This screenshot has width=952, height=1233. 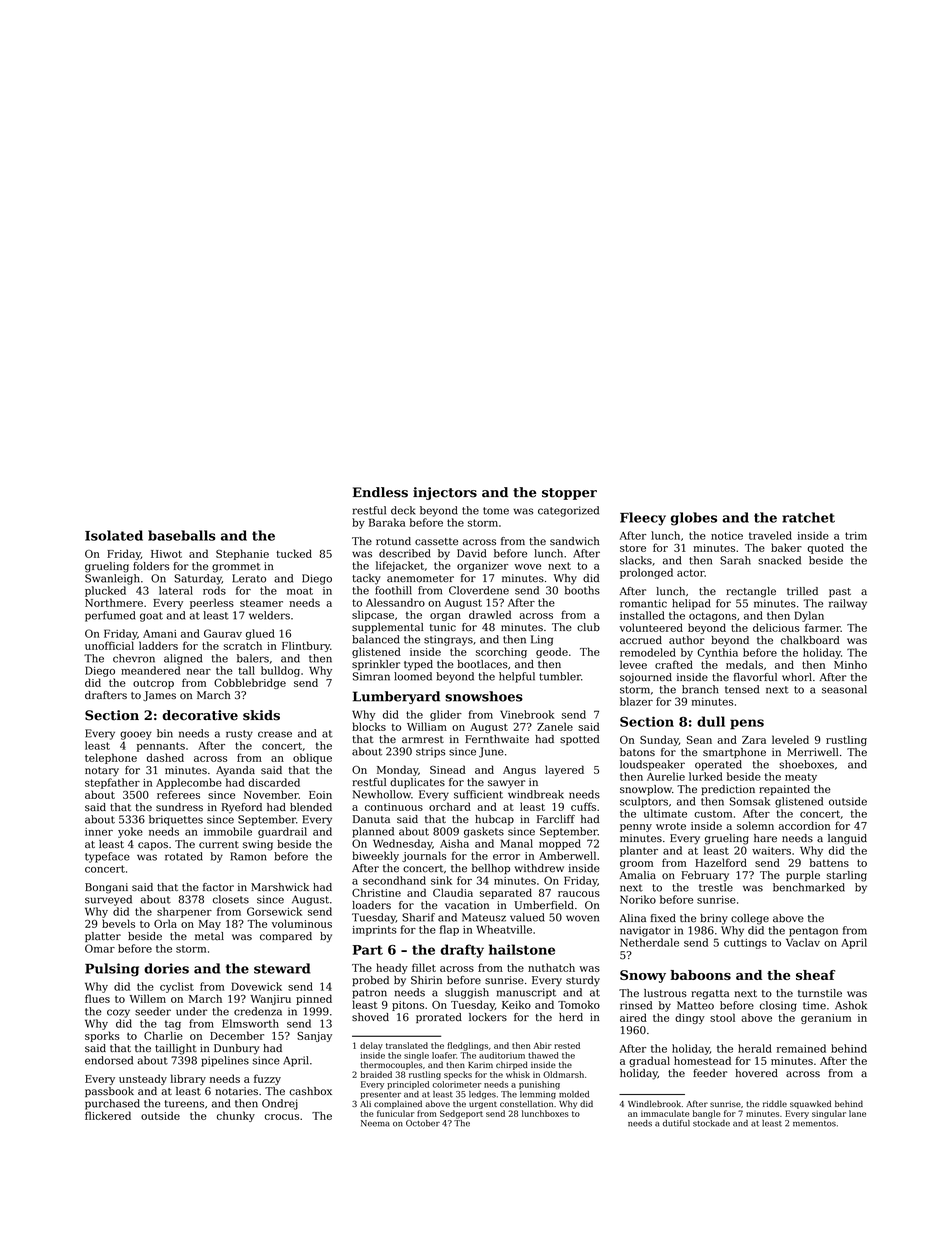 I want to click on injectors, so click(x=445, y=493).
